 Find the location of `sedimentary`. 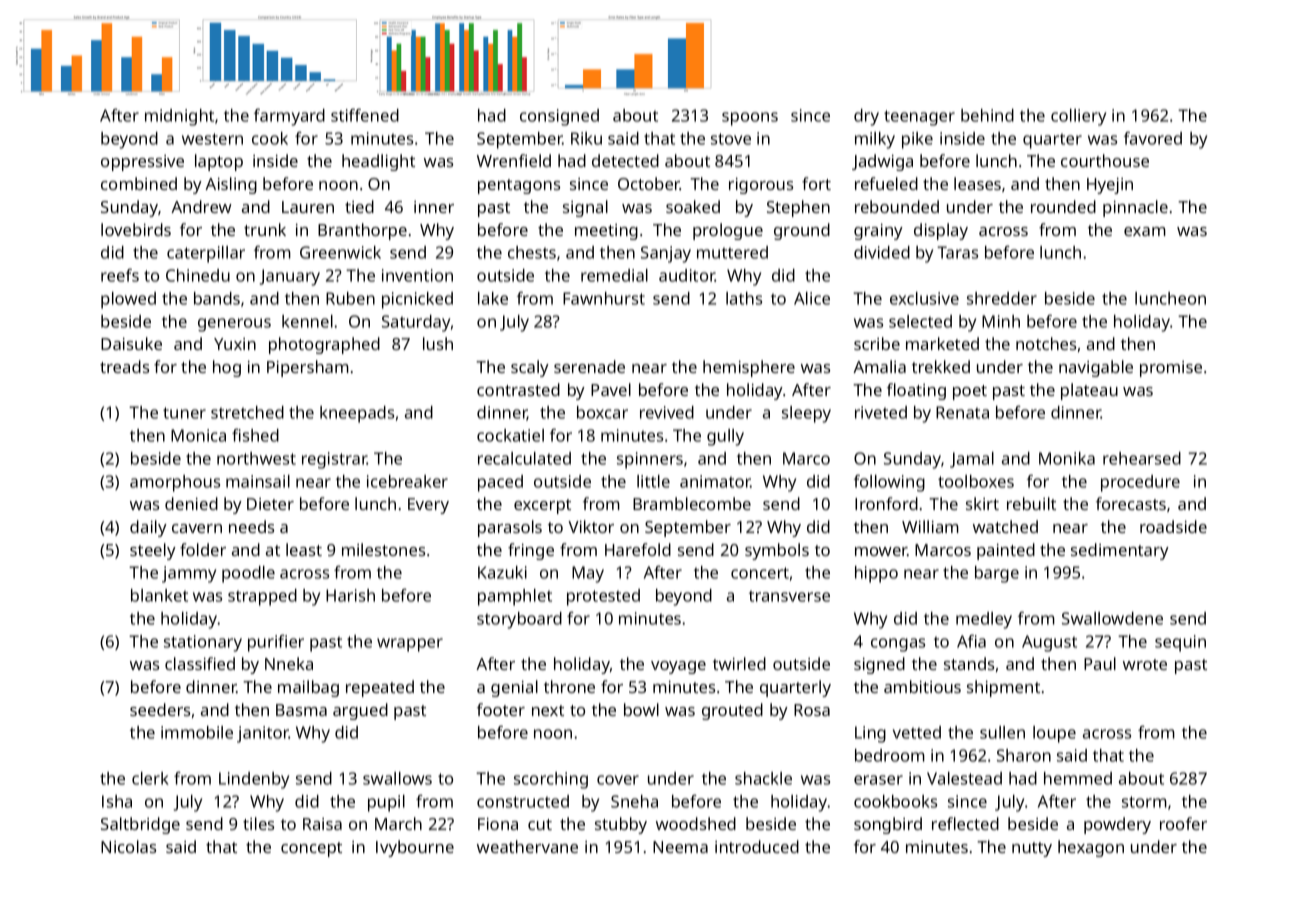

sedimentary is located at coordinates (1120, 551).
